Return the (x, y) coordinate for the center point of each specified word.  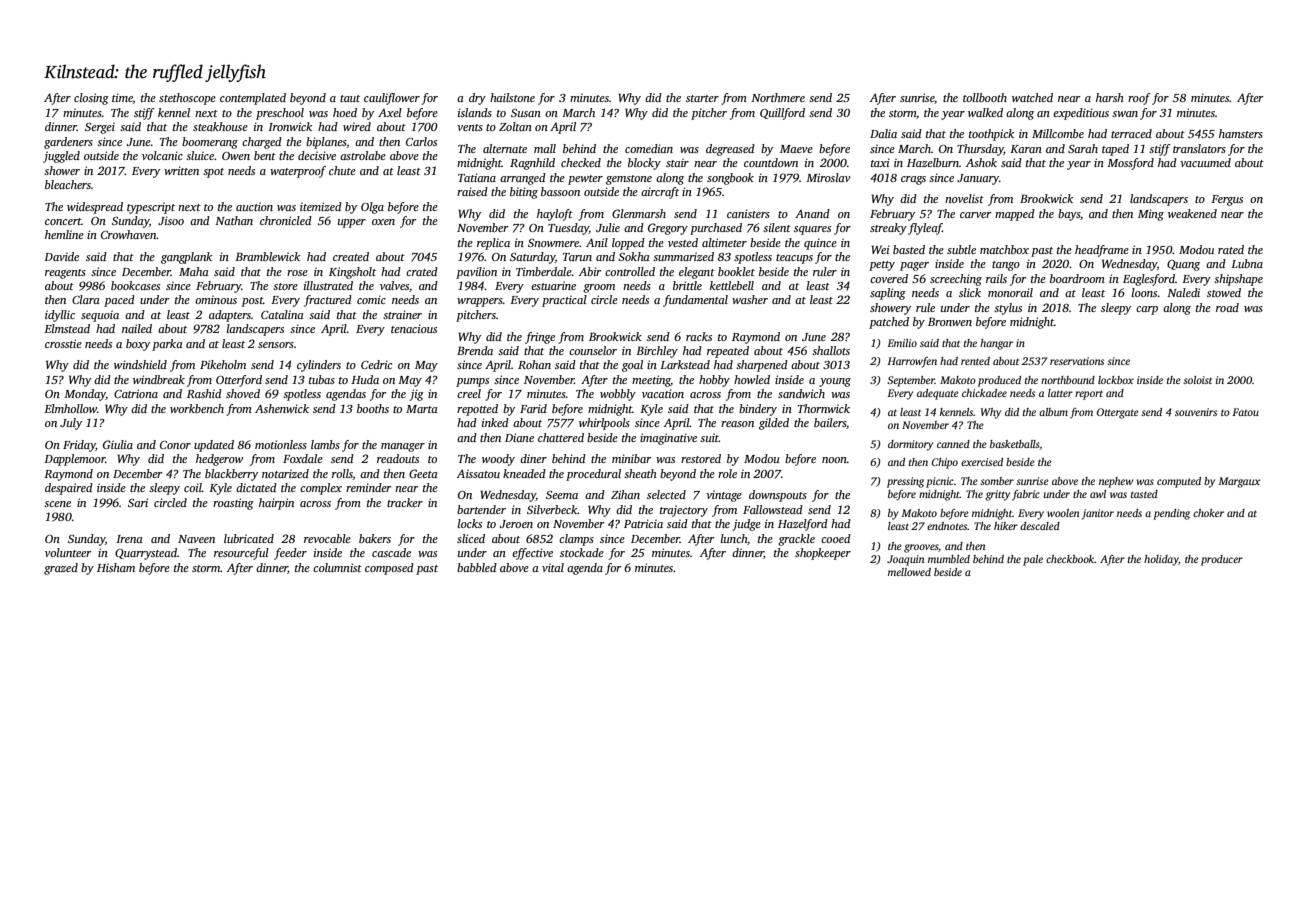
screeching (956, 280)
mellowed (909, 572)
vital (553, 567)
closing (91, 99)
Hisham (116, 567)
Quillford (782, 114)
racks (699, 336)
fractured (328, 301)
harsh (1110, 97)
